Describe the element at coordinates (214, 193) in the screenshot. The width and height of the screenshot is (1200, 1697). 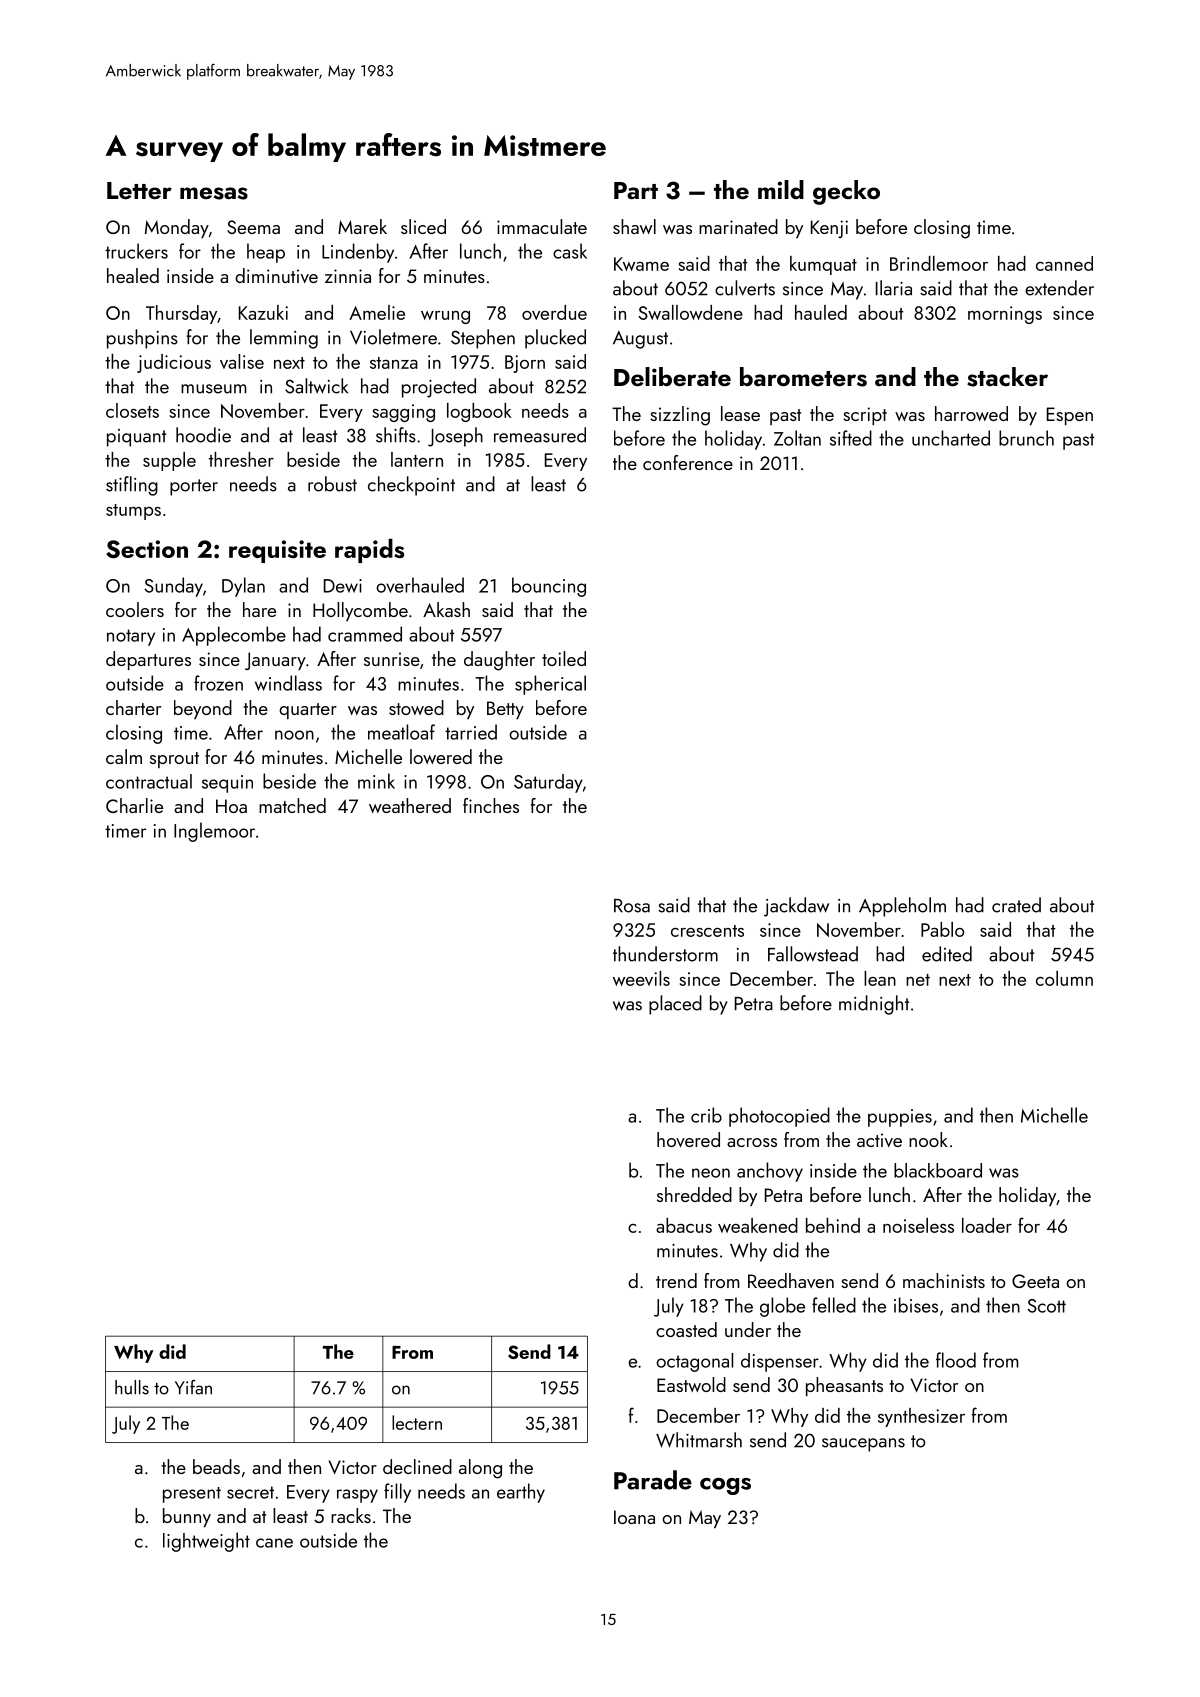
I see `mesas` at that location.
